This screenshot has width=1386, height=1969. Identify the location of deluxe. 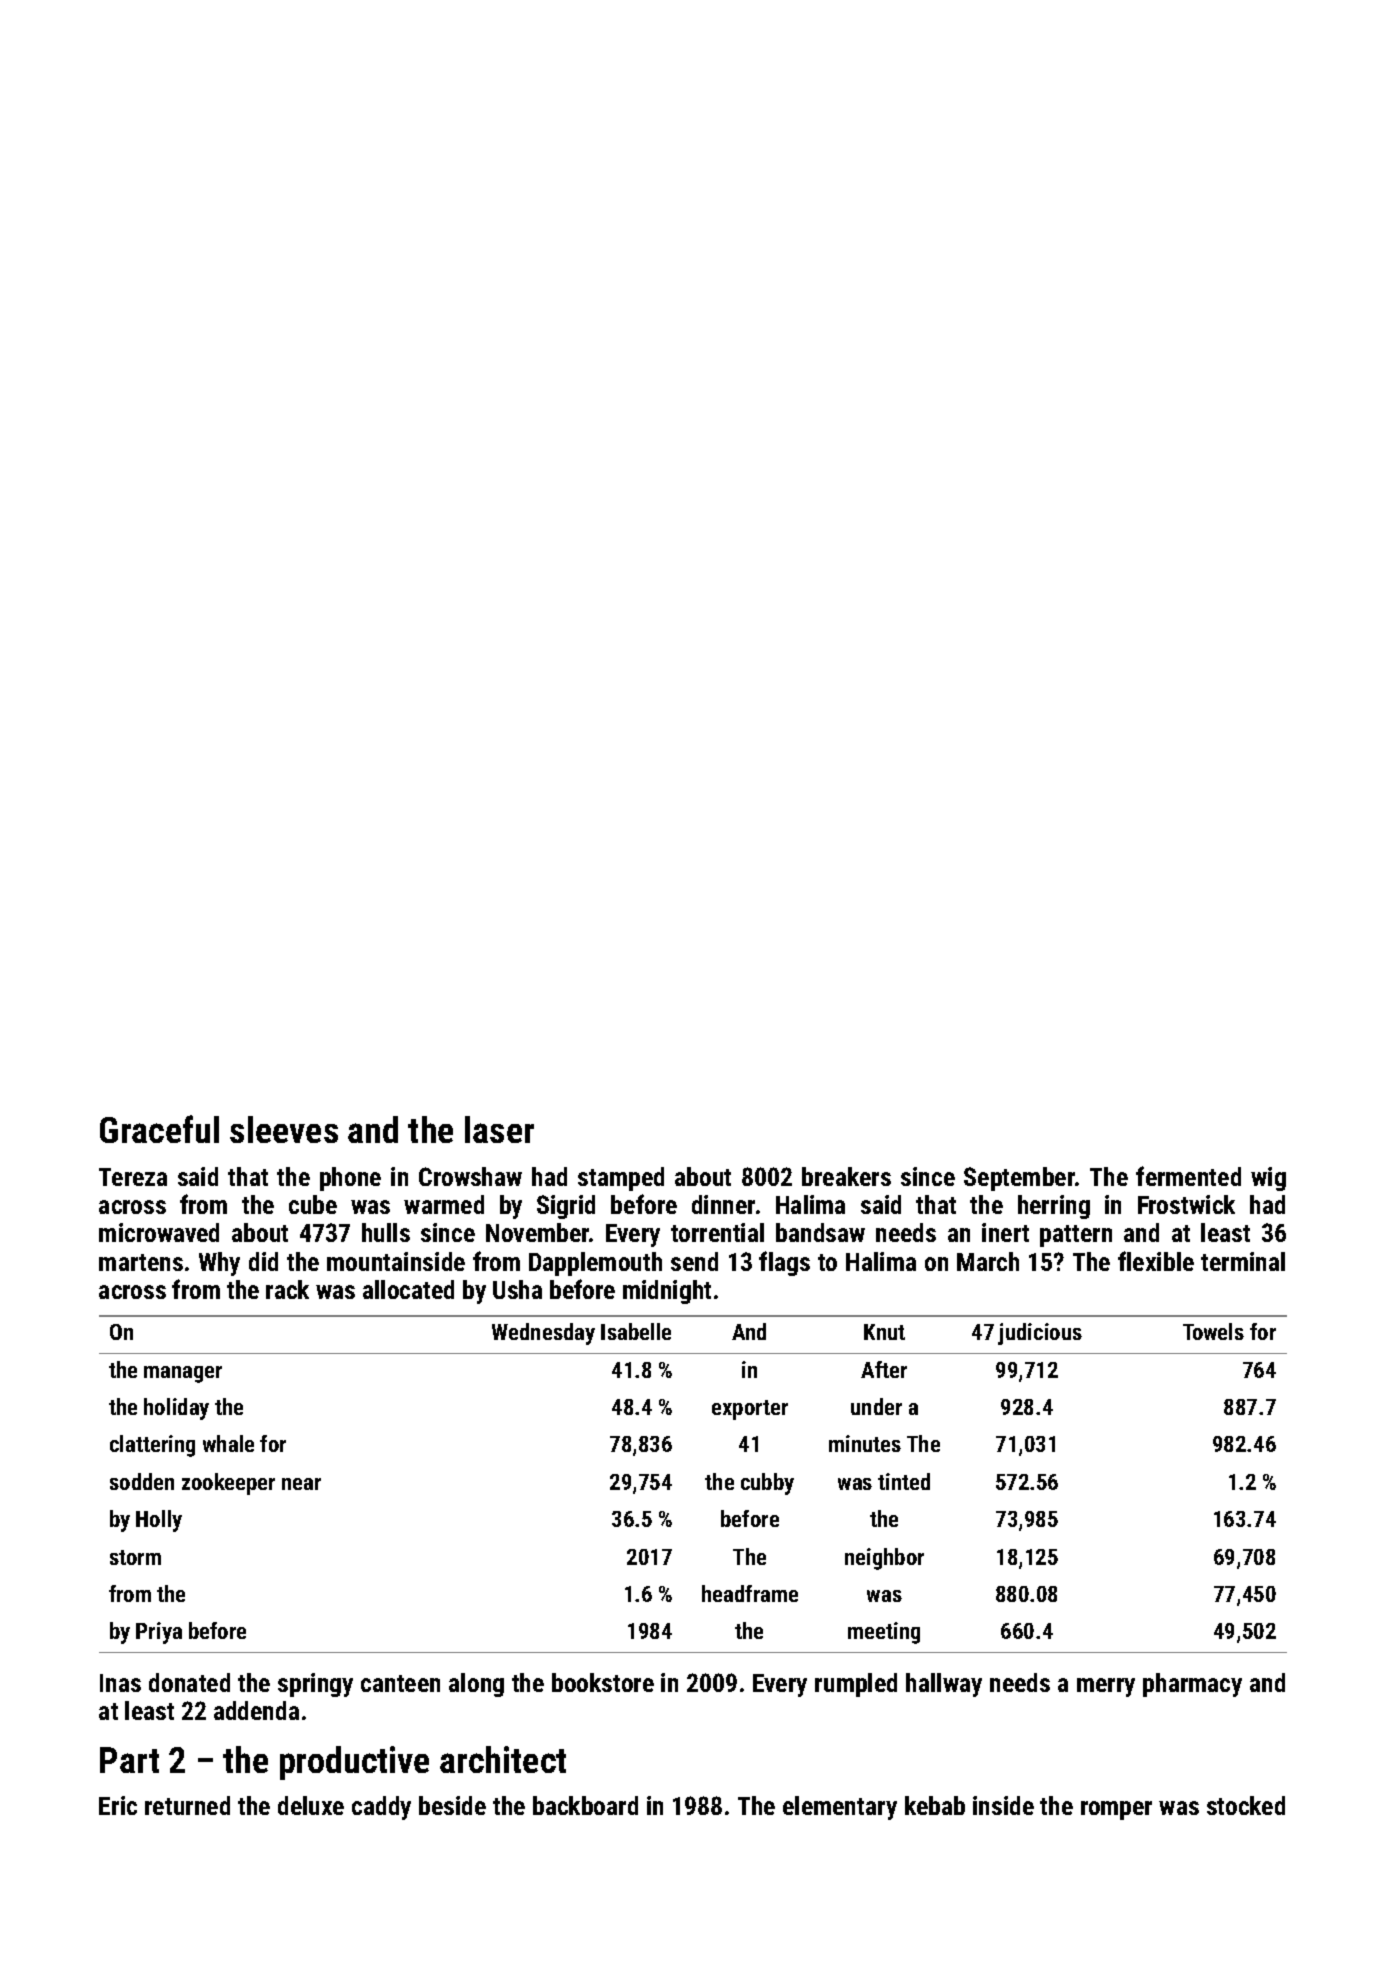
(311, 1805).
